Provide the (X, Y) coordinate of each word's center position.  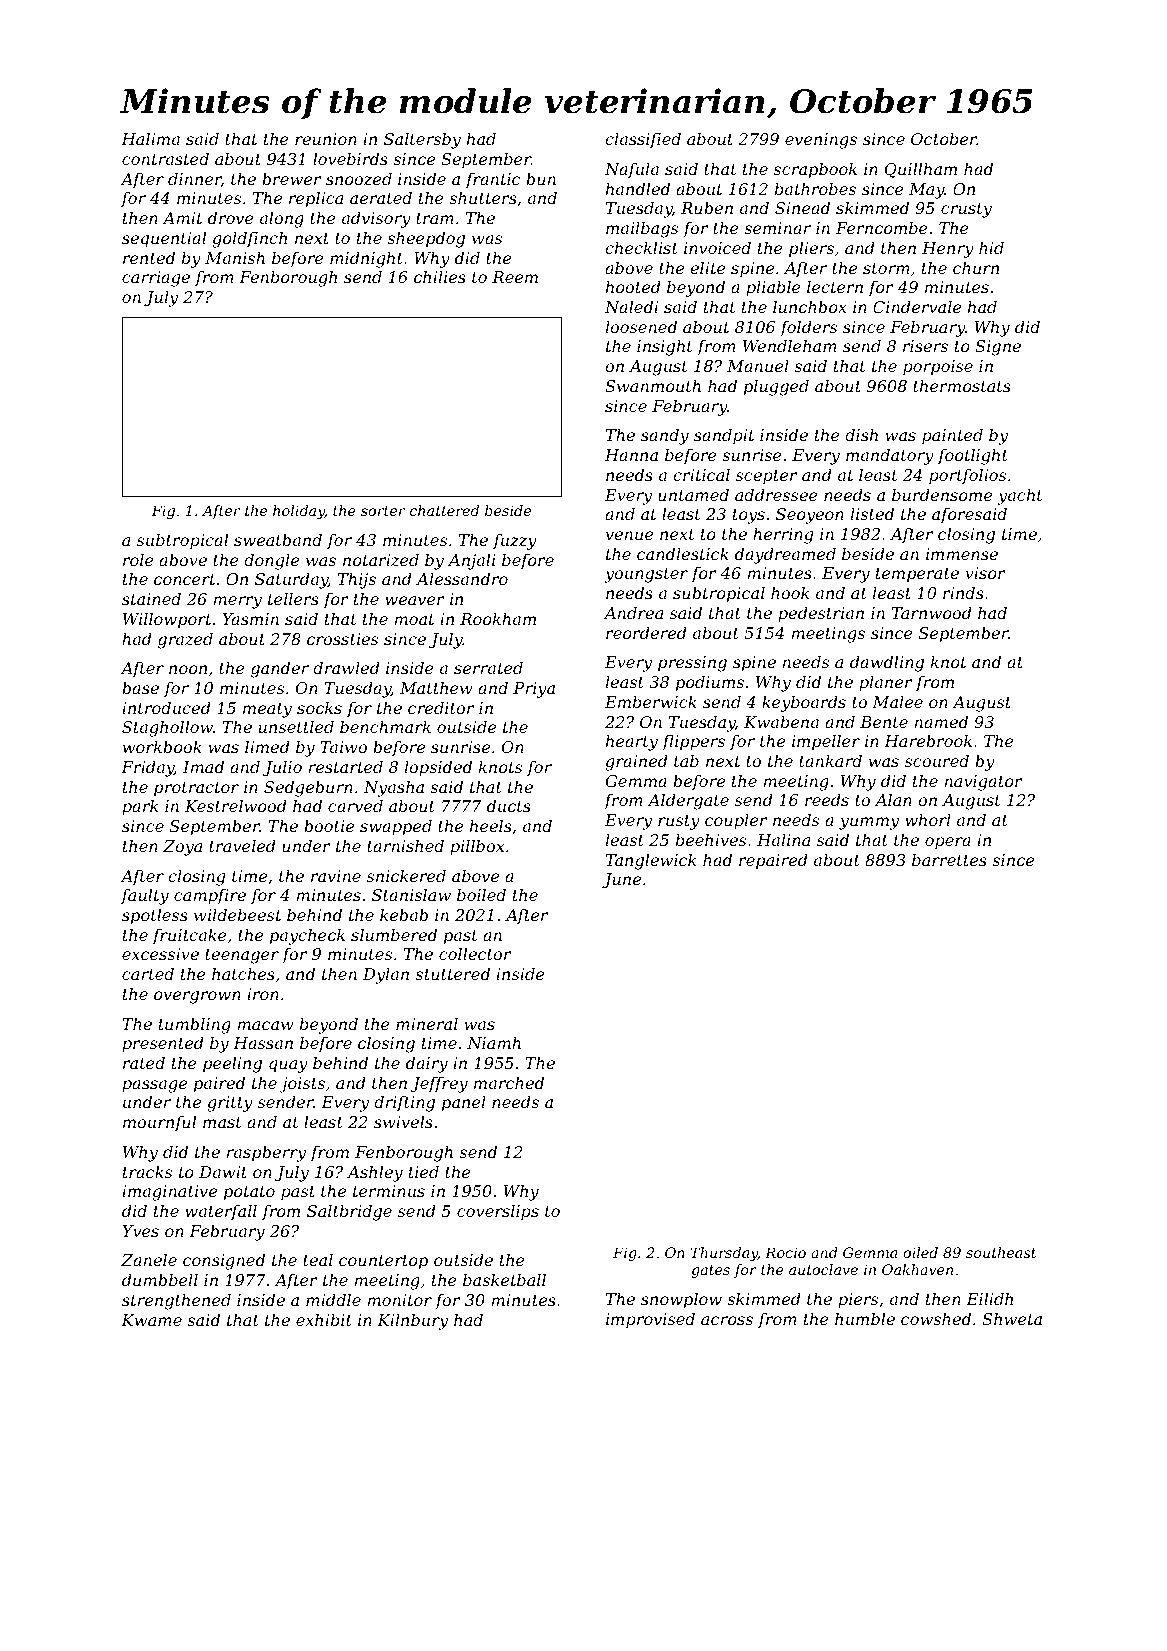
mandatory (890, 456)
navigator (983, 783)
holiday (299, 512)
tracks (147, 1171)
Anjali (471, 561)
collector (475, 953)
